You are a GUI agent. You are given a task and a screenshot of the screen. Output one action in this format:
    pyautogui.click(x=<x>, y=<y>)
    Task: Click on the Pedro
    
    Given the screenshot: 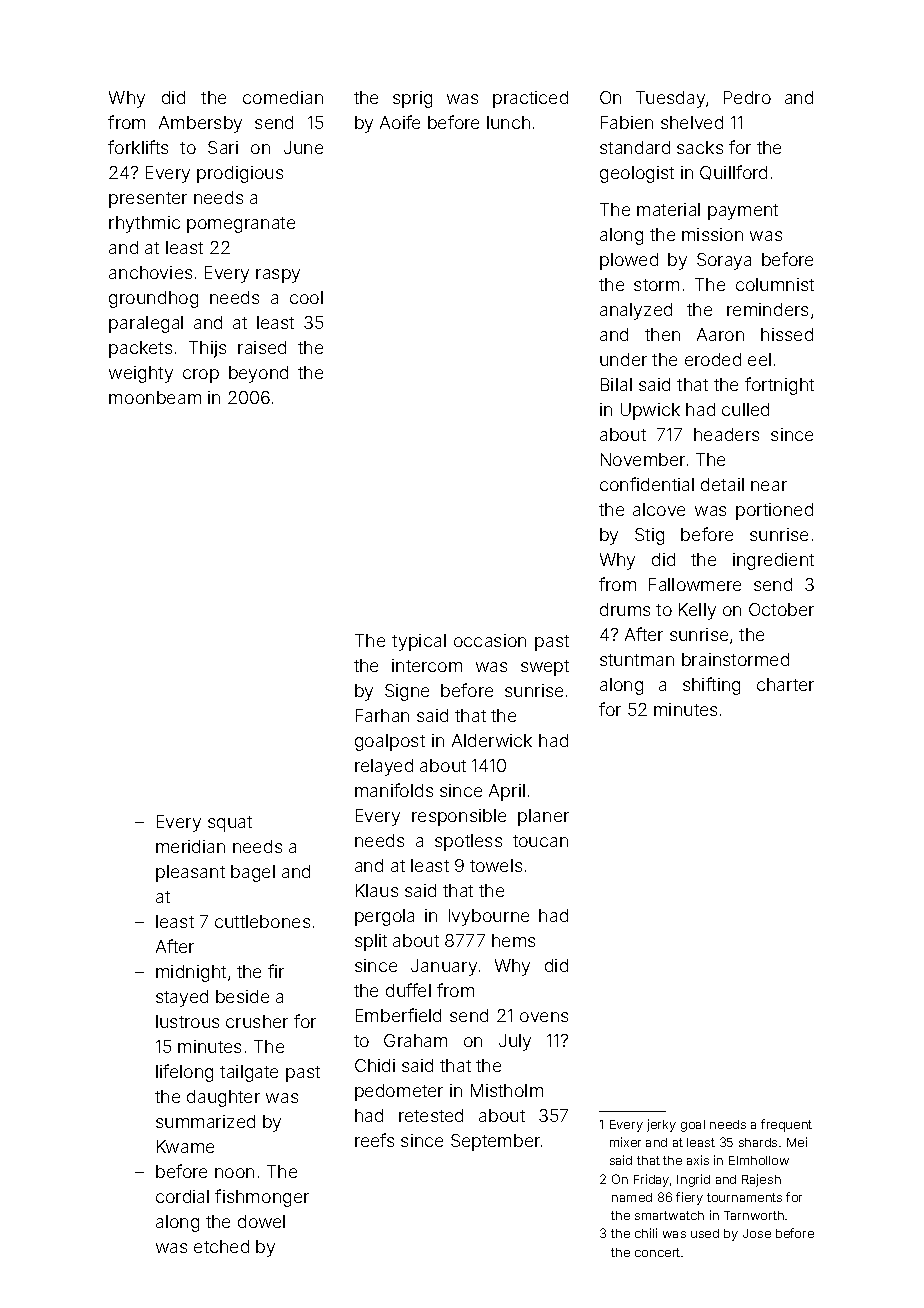 What is the action you would take?
    pyautogui.click(x=747, y=97)
